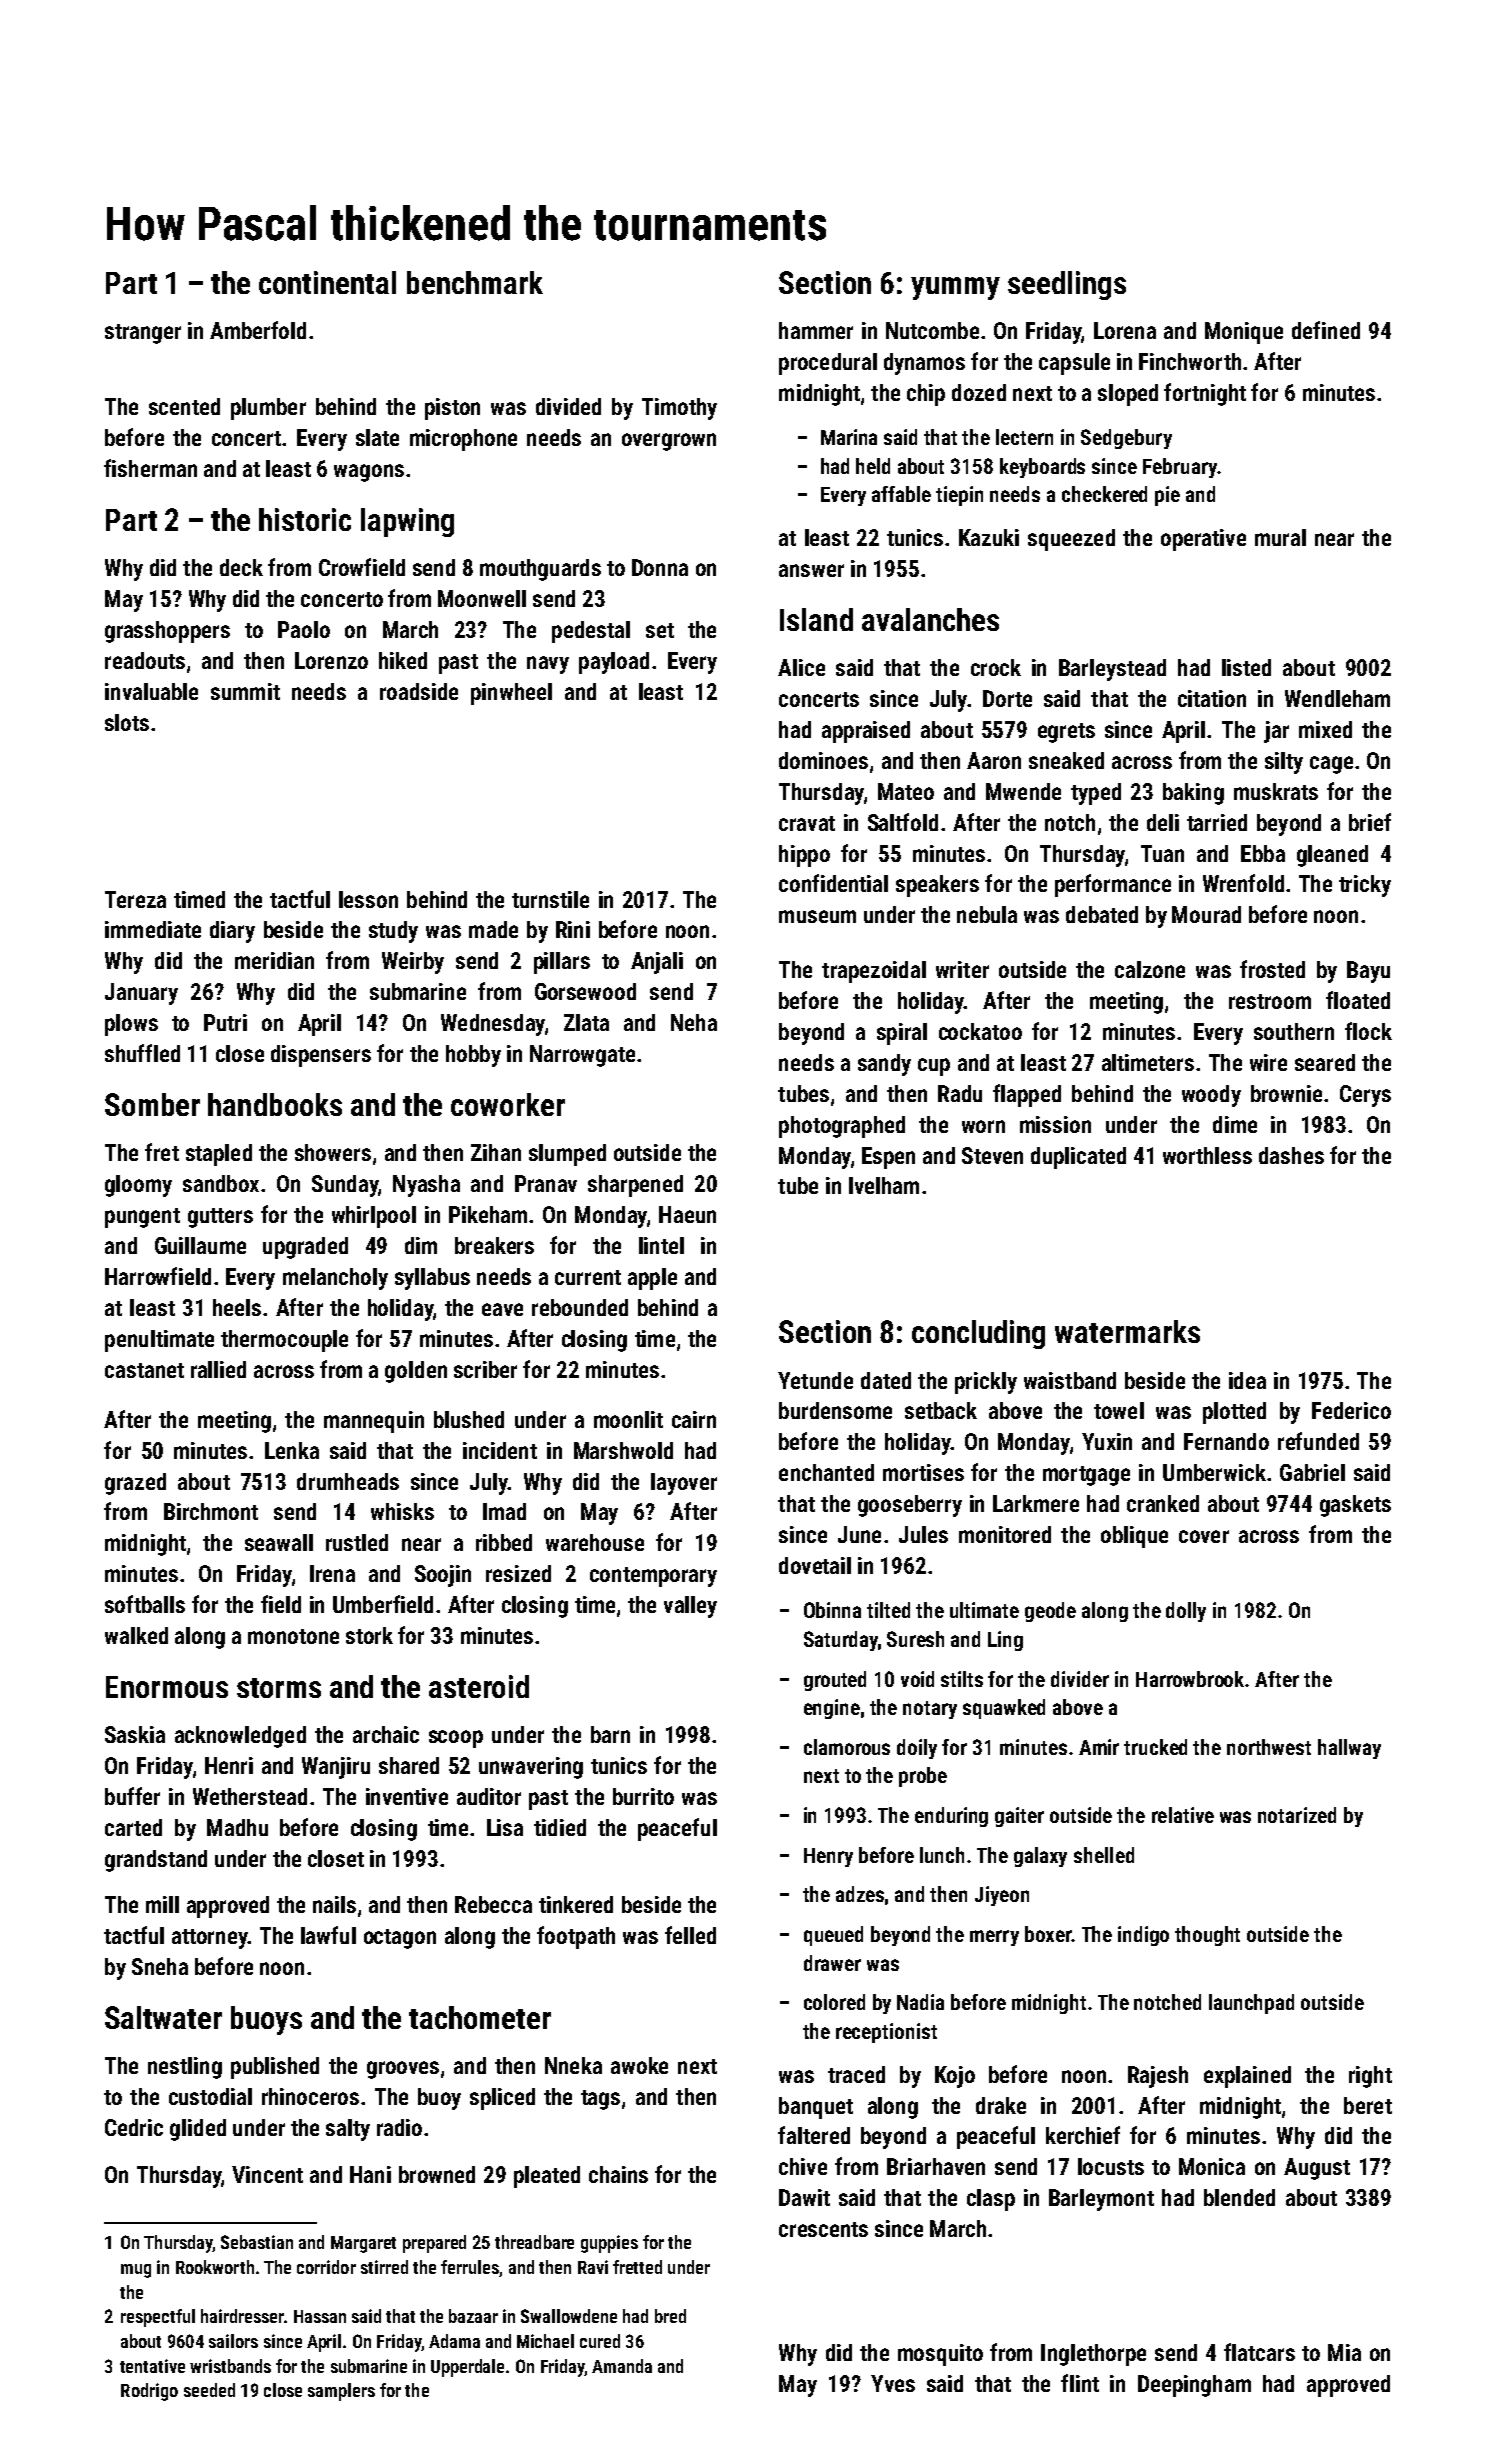  Describe the element at coordinates (1326, 330) in the document. I see `defined` at that location.
